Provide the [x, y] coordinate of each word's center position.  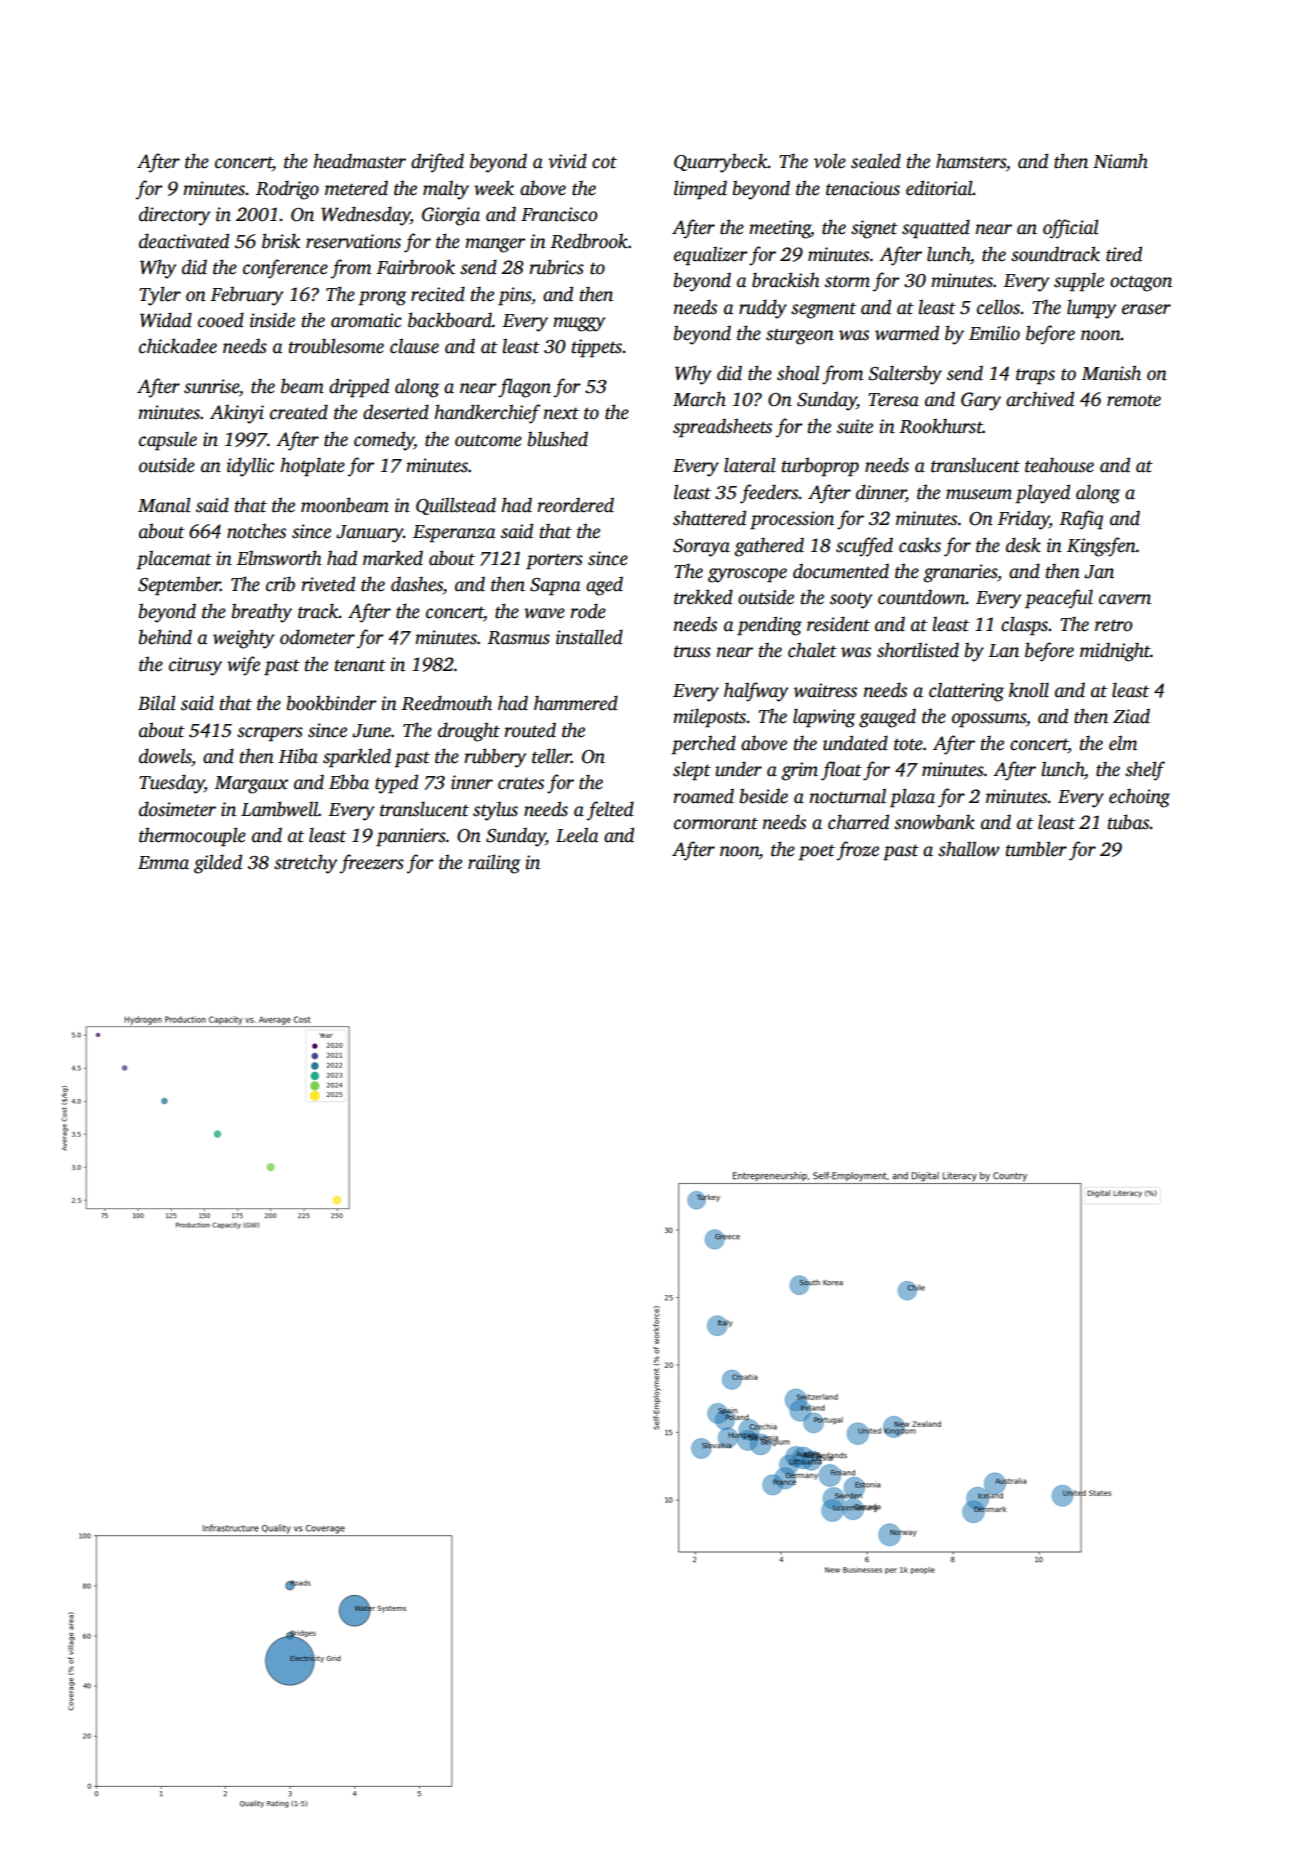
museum [979, 494]
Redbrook [589, 241]
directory [175, 216]
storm [847, 282]
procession [792, 520]
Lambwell [279, 809]
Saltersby [905, 375]
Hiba [298, 756]
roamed [703, 796]
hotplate [312, 467]
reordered [575, 505]
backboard [450, 320]
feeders [769, 494]
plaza [912, 798]
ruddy [763, 309]
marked [393, 558]
